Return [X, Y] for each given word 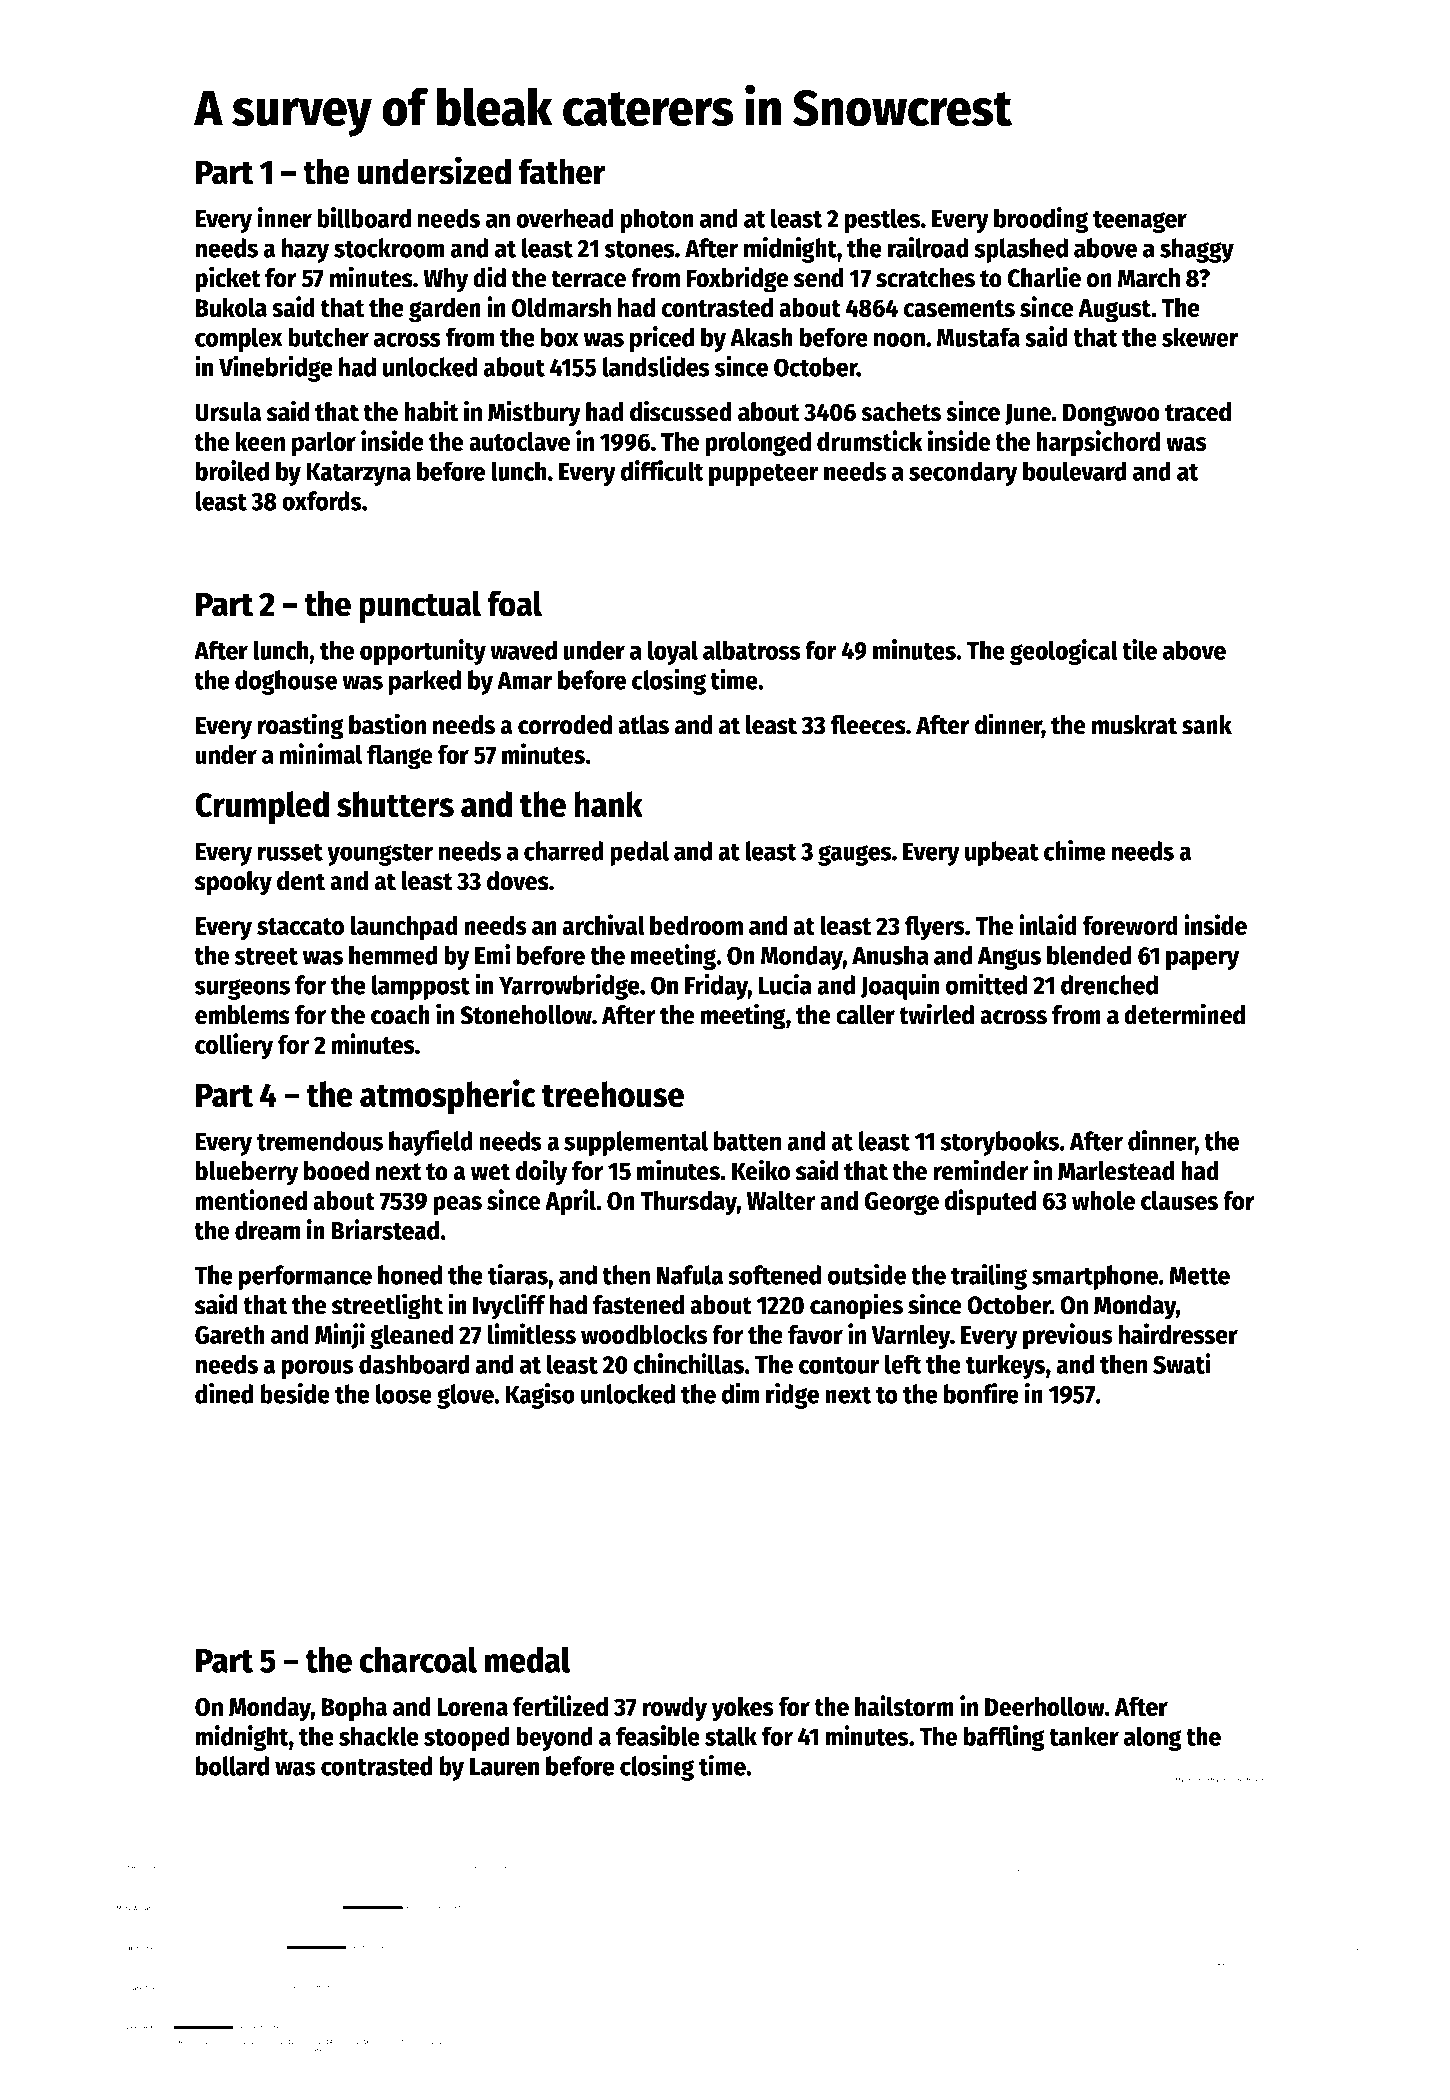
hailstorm [904, 1706]
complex [239, 339]
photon [657, 220]
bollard [232, 1766]
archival [603, 925]
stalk [731, 1736]
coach [400, 1015]
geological [1064, 652]
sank [1207, 725]
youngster [380, 854]
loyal [673, 652]
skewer [1200, 337]
